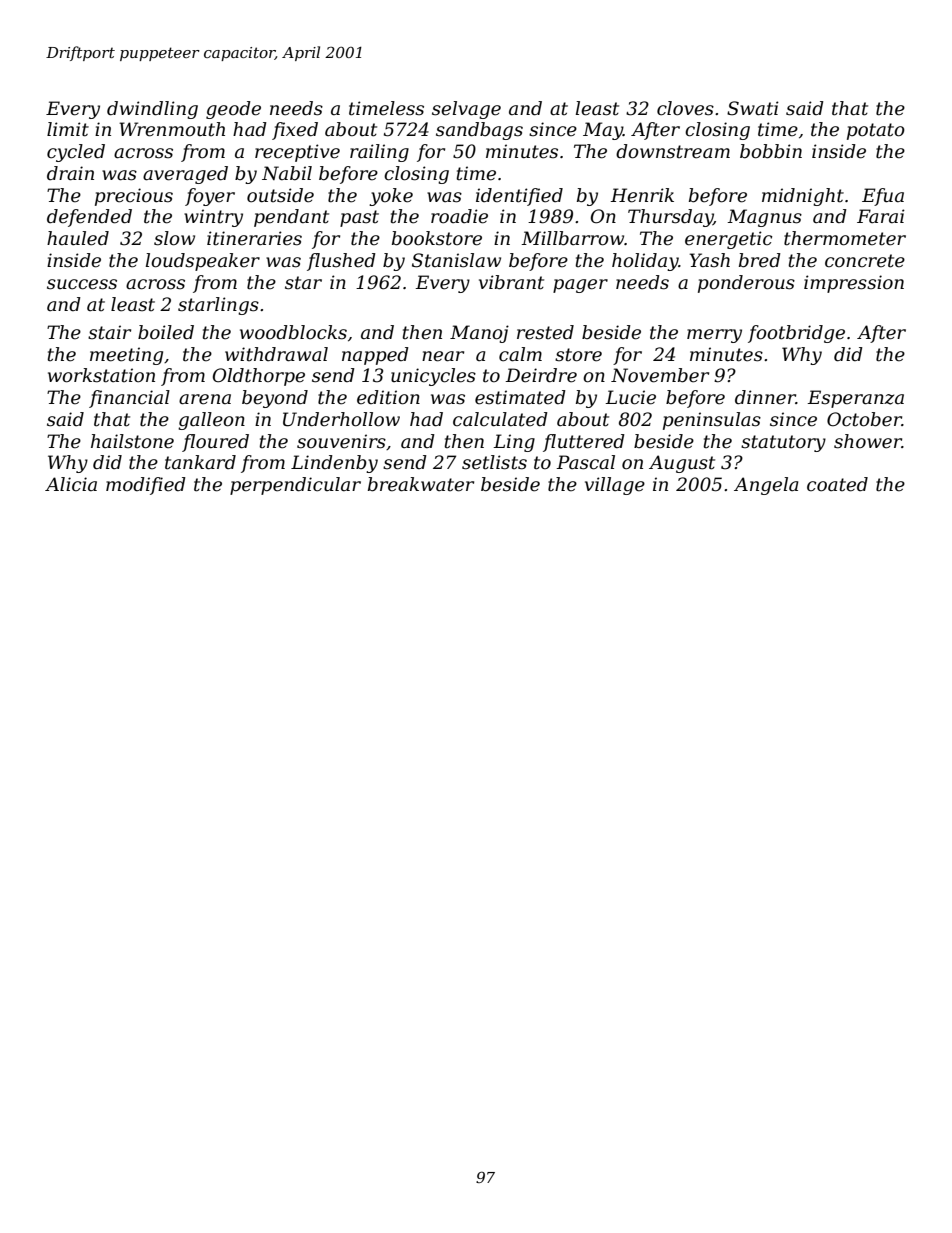 The image size is (952, 1233). Describe the element at coordinates (876, 131) in the screenshot. I see `potato` at that location.
